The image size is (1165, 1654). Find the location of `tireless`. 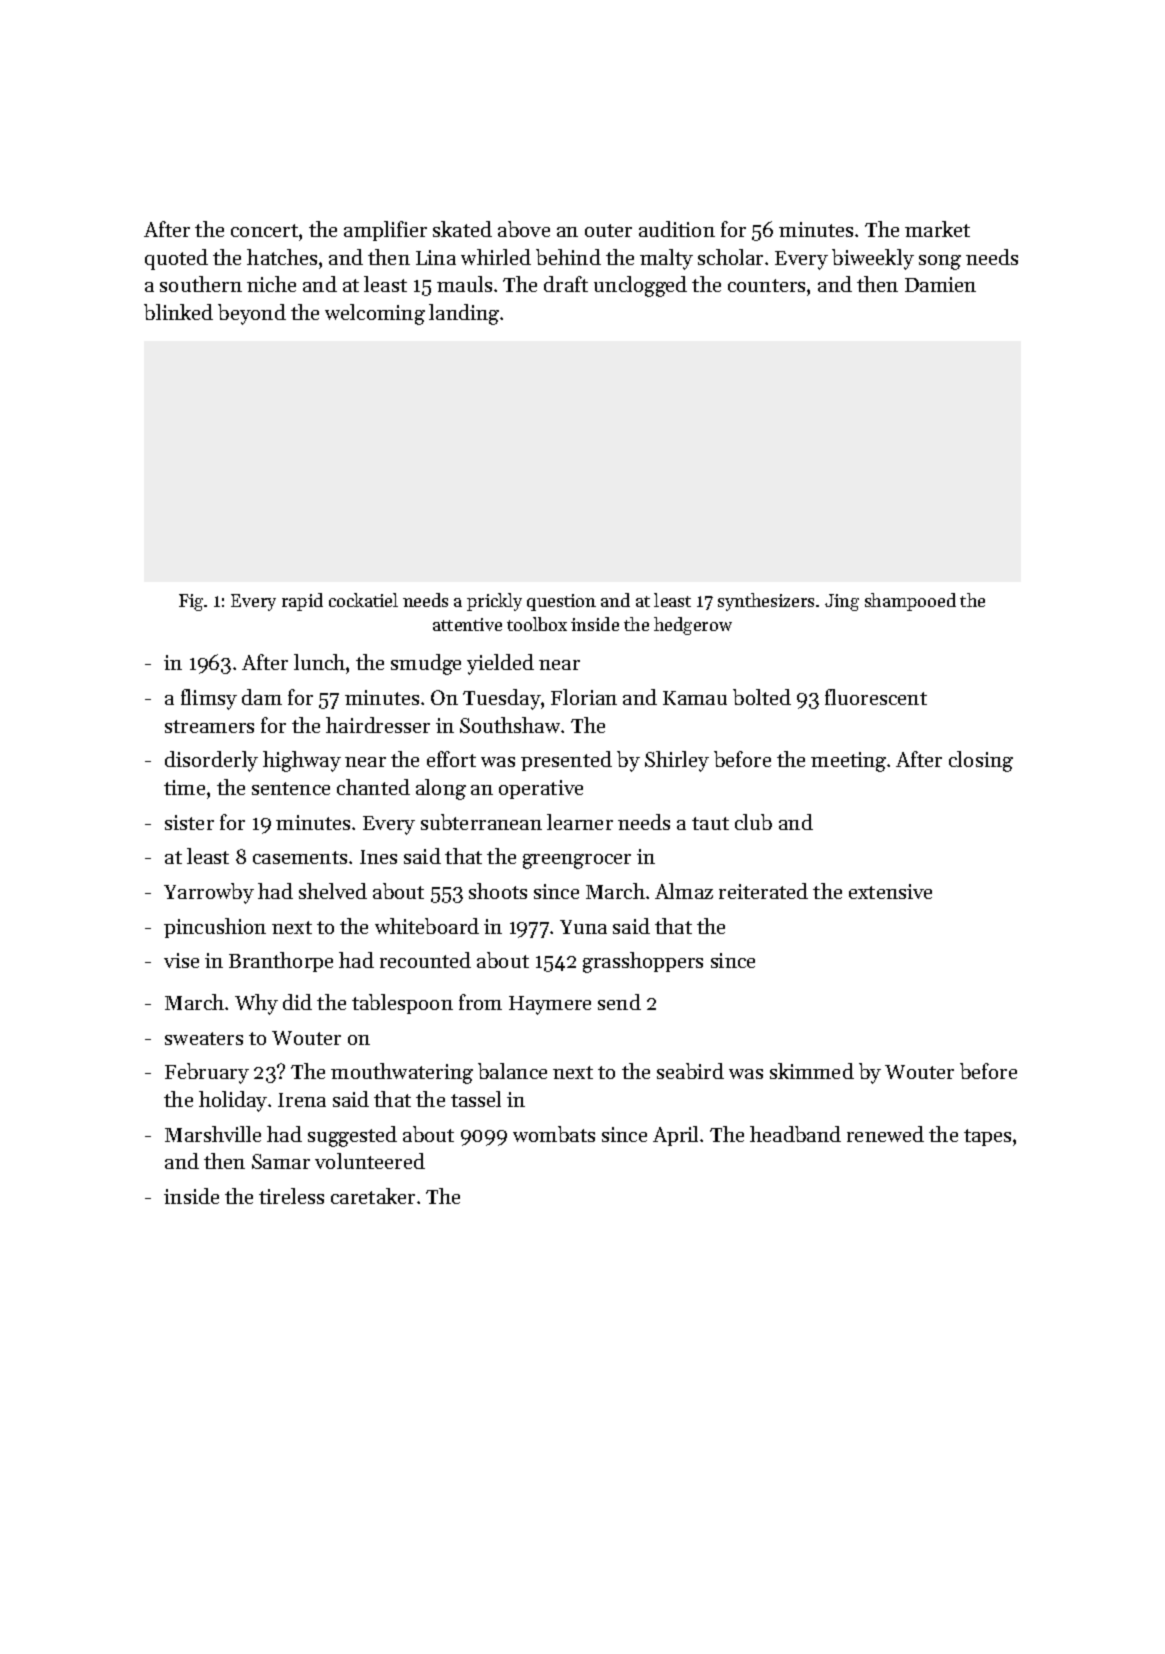

tireless is located at coordinates (291, 1196).
